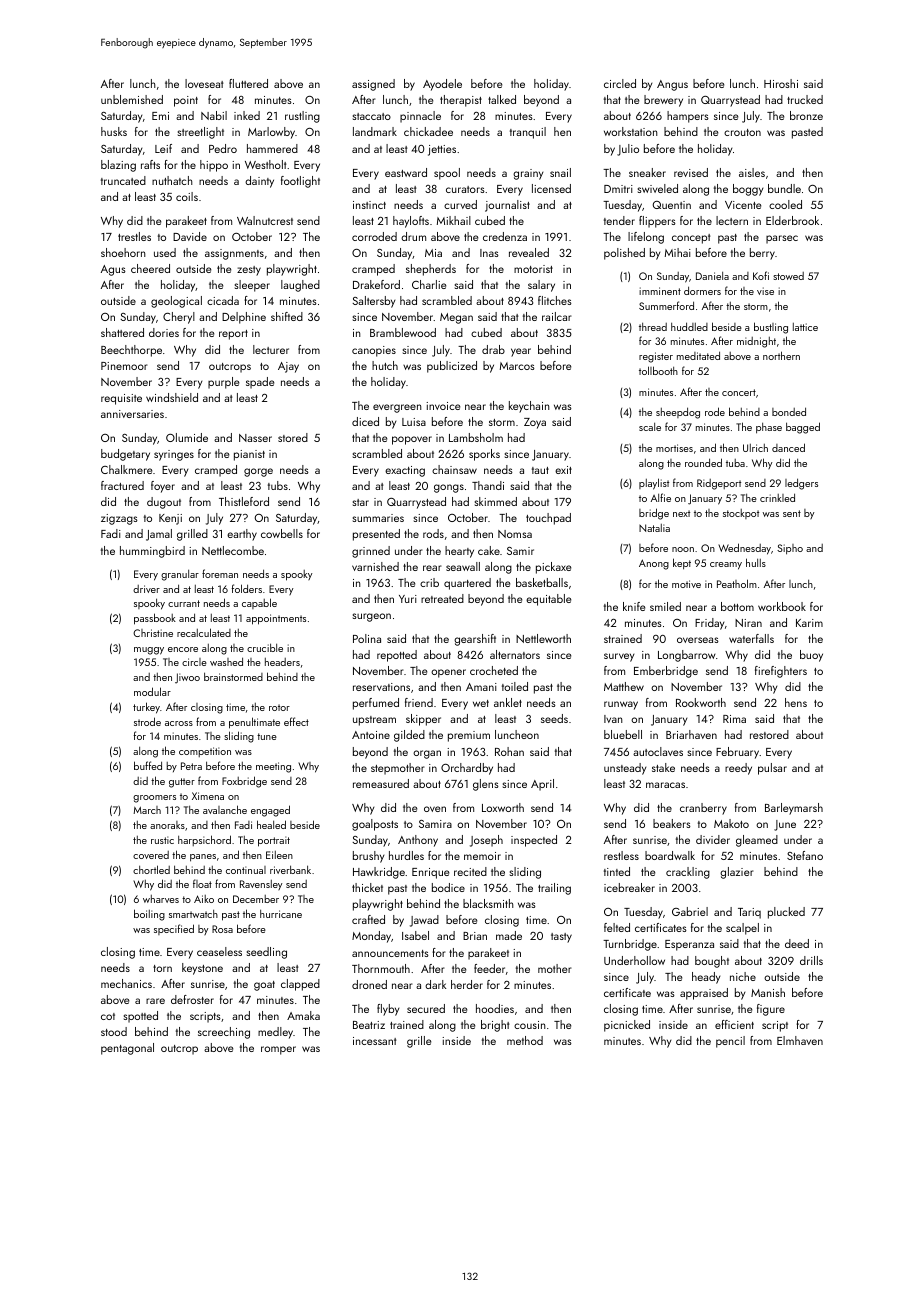 The image size is (924, 1308). I want to click on bronze, so click(806, 115).
